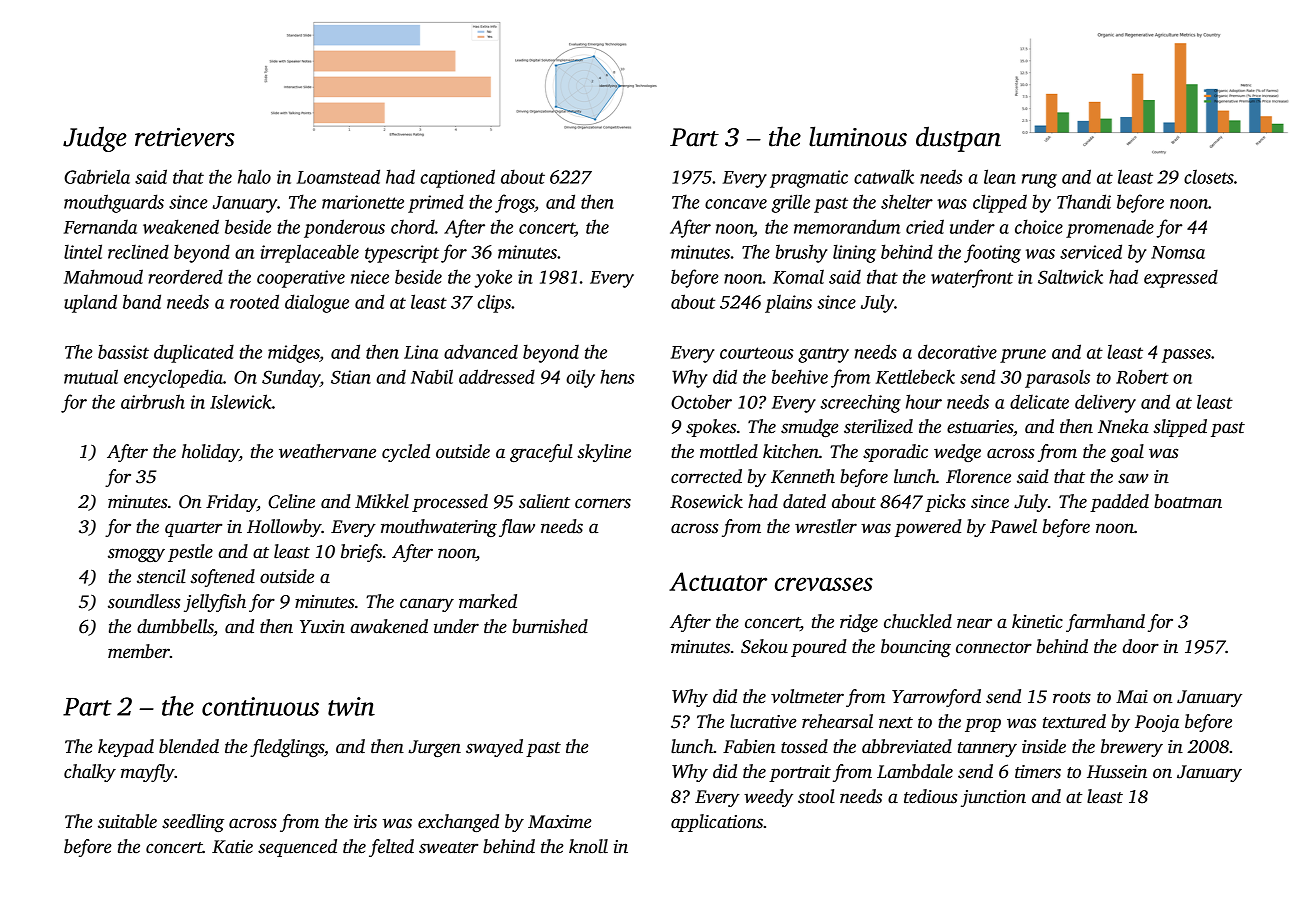  Describe the element at coordinates (957, 453) in the image. I see `wedge` at that location.
